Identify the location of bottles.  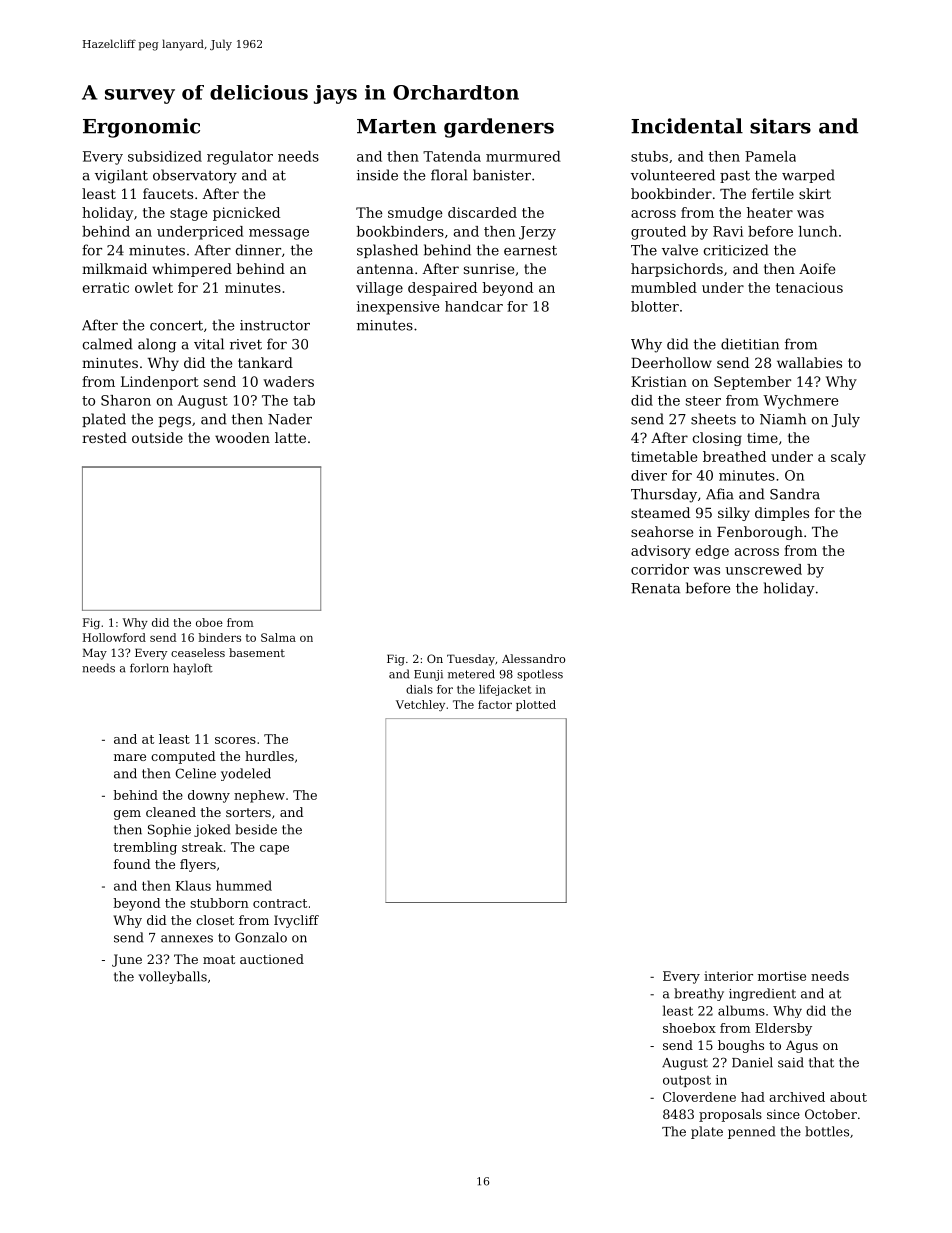
(827, 1131).
